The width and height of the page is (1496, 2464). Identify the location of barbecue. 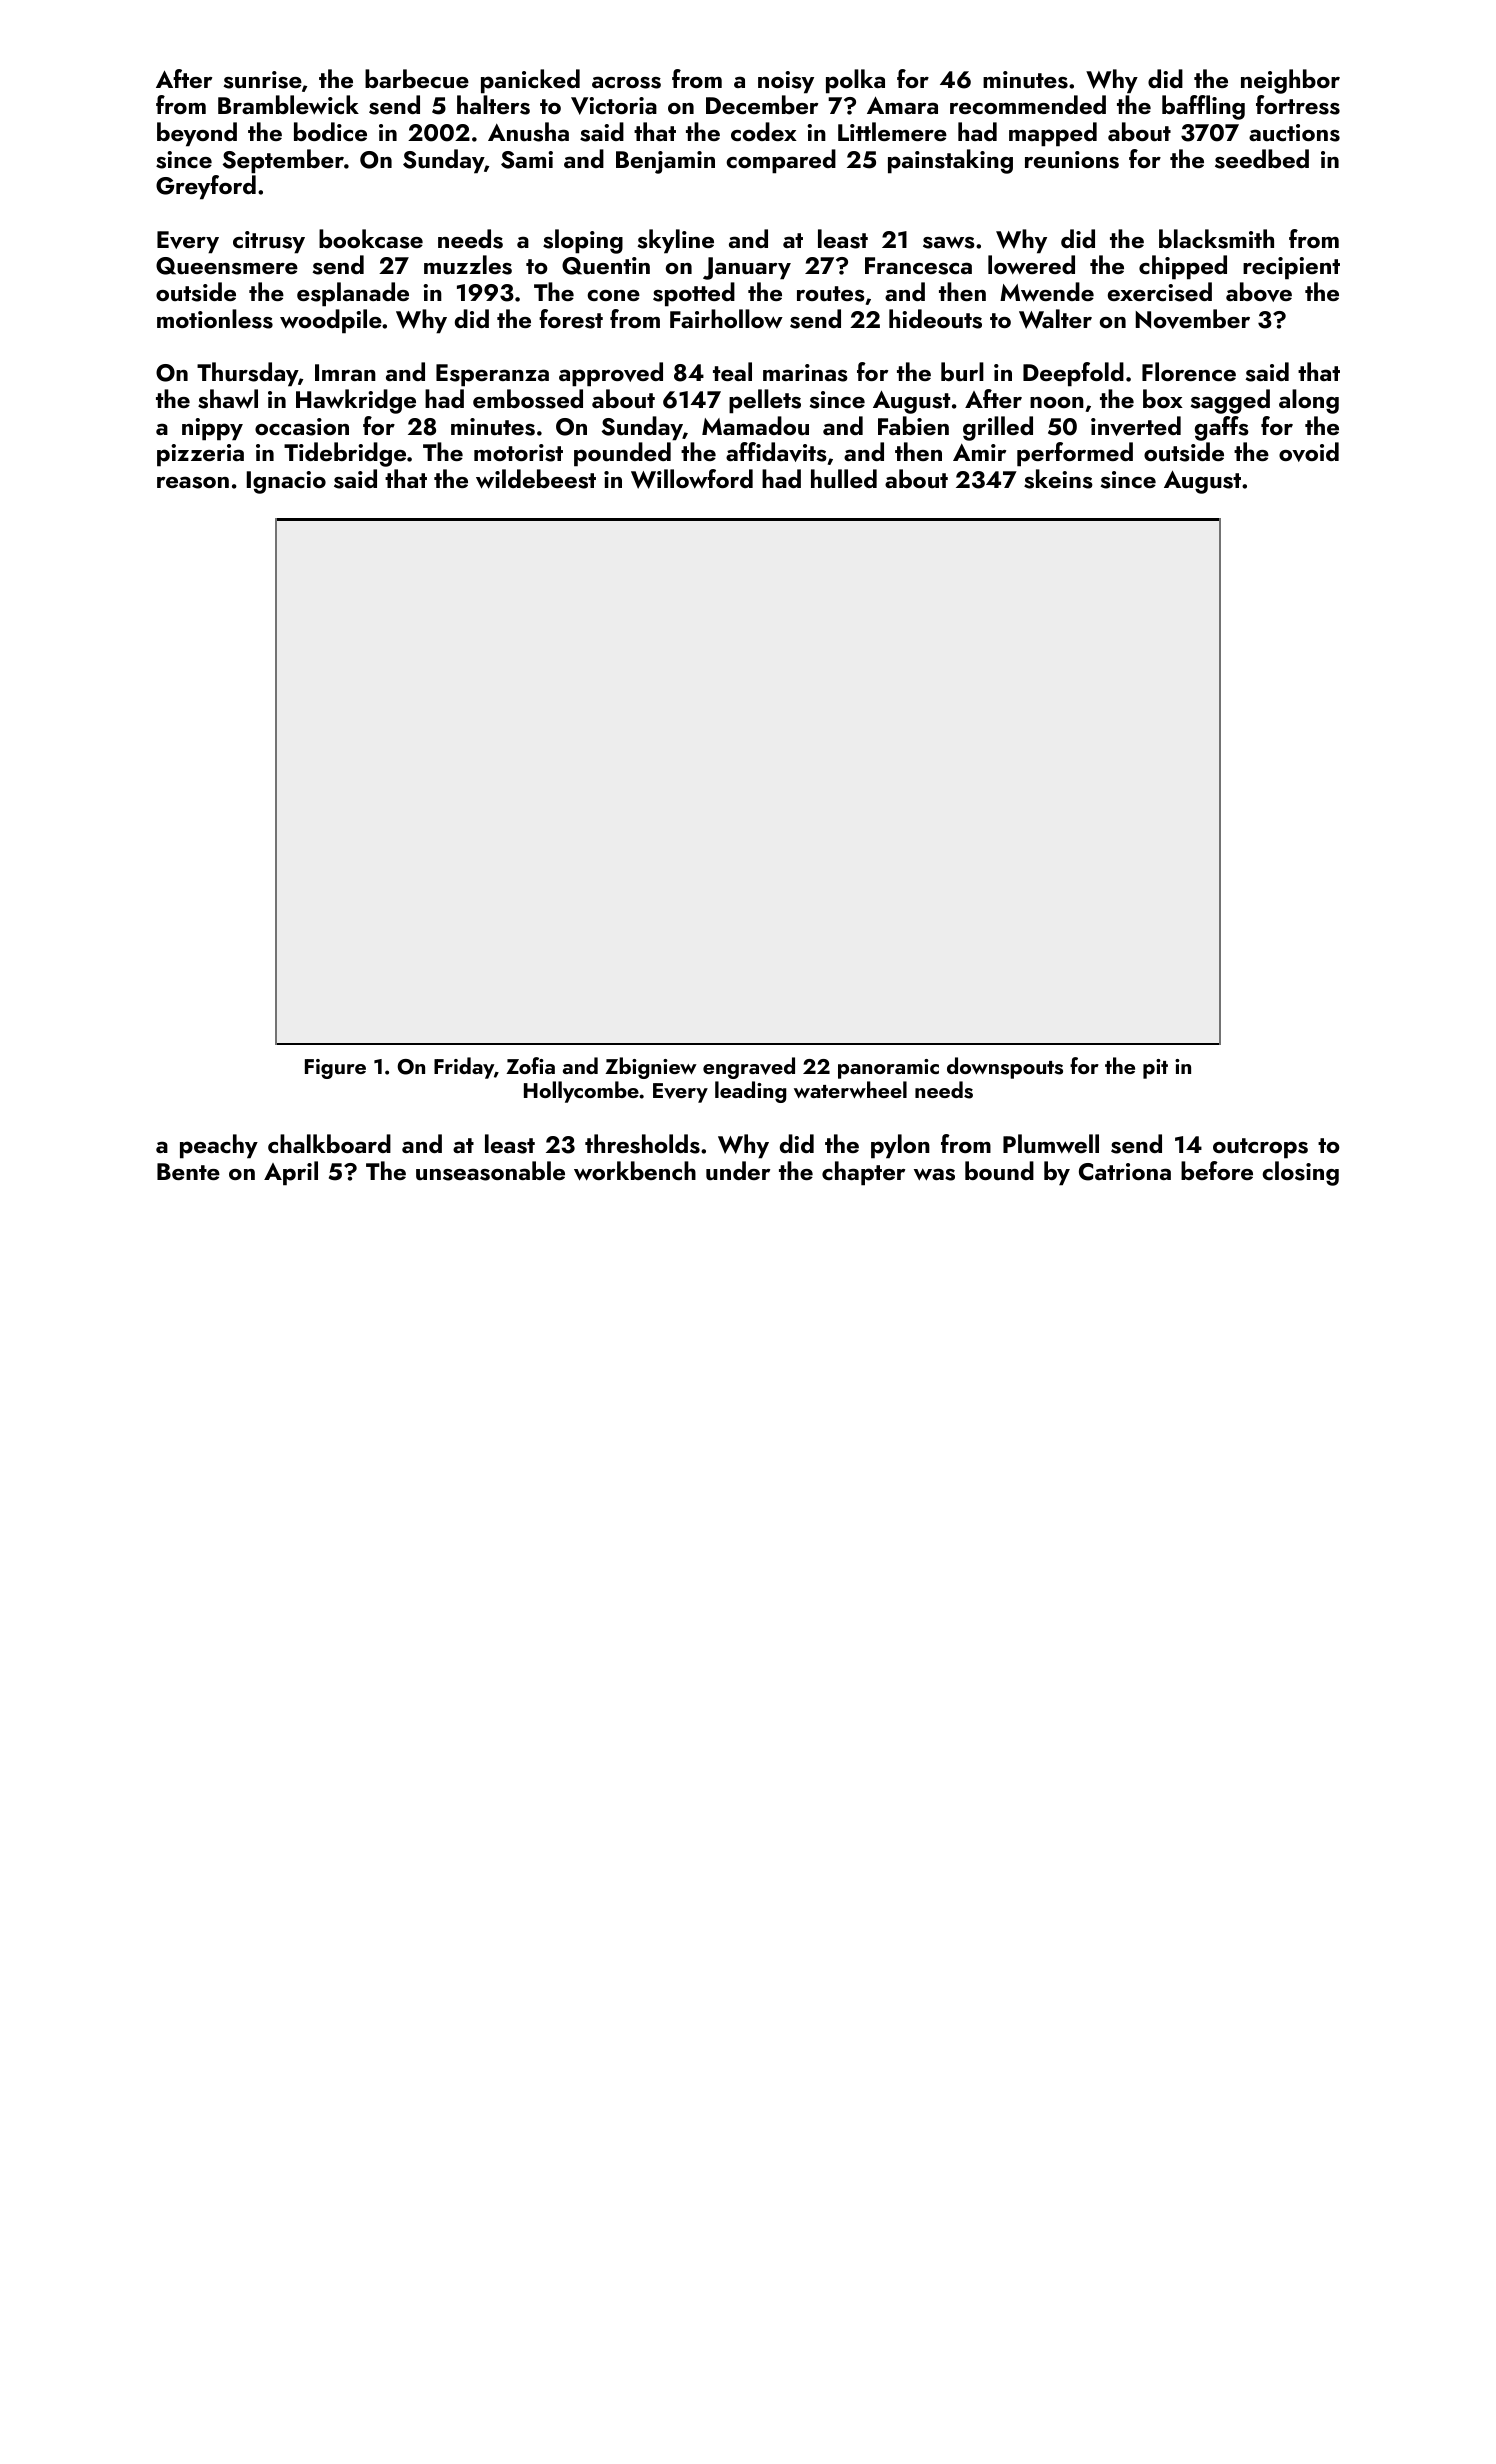
(417, 78).
